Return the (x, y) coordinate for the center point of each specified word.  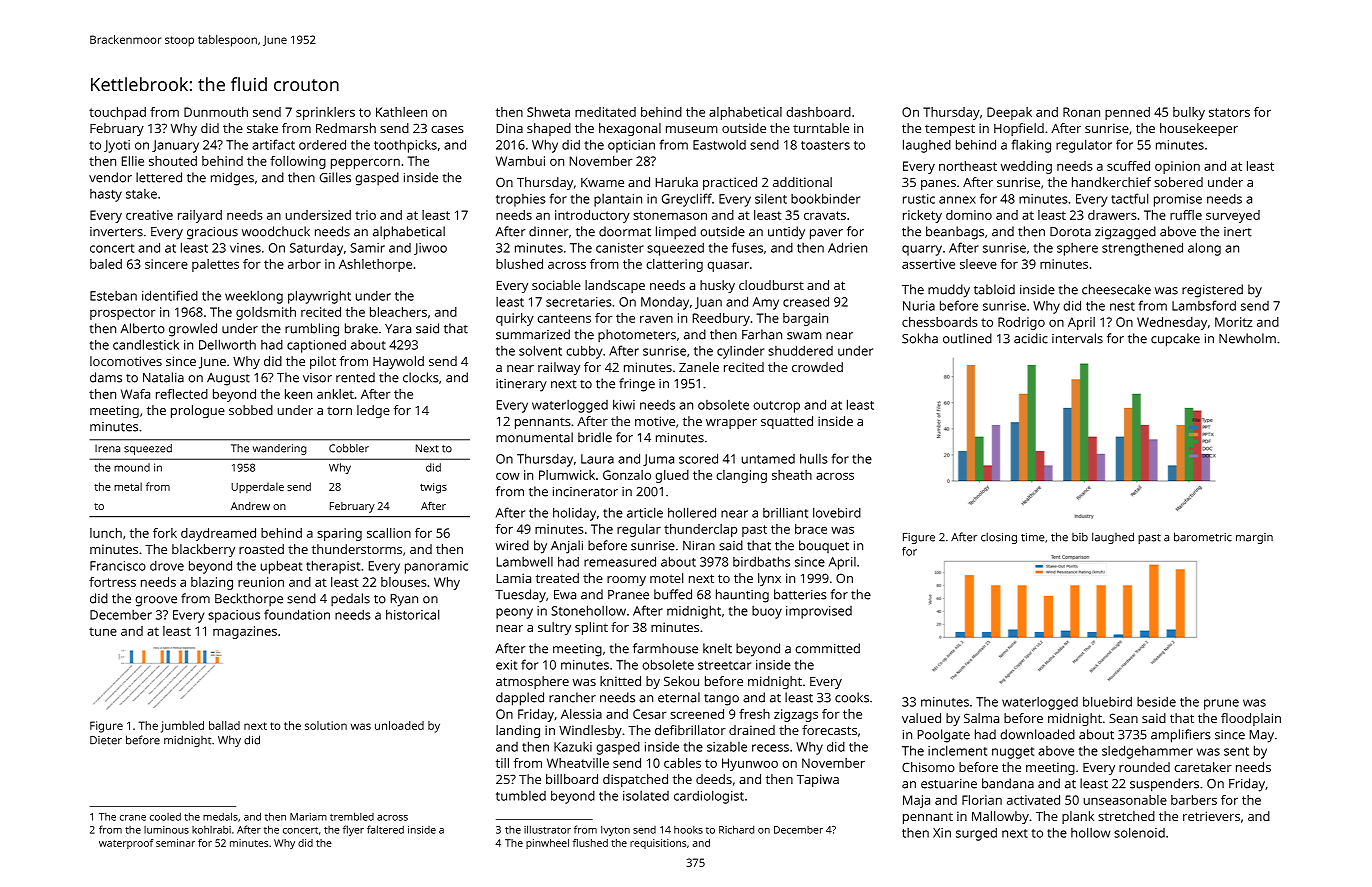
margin (1254, 538)
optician (631, 146)
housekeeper (1199, 129)
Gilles (335, 177)
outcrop (776, 407)
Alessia (581, 714)
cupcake (1175, 340)
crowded (817, 367)
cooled (165, 817)
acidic (1031, 338)
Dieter (106, 740)
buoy (767, 612)
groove (156, 601)
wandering (279, 449)
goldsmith (266, 313)
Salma (981, 718)
